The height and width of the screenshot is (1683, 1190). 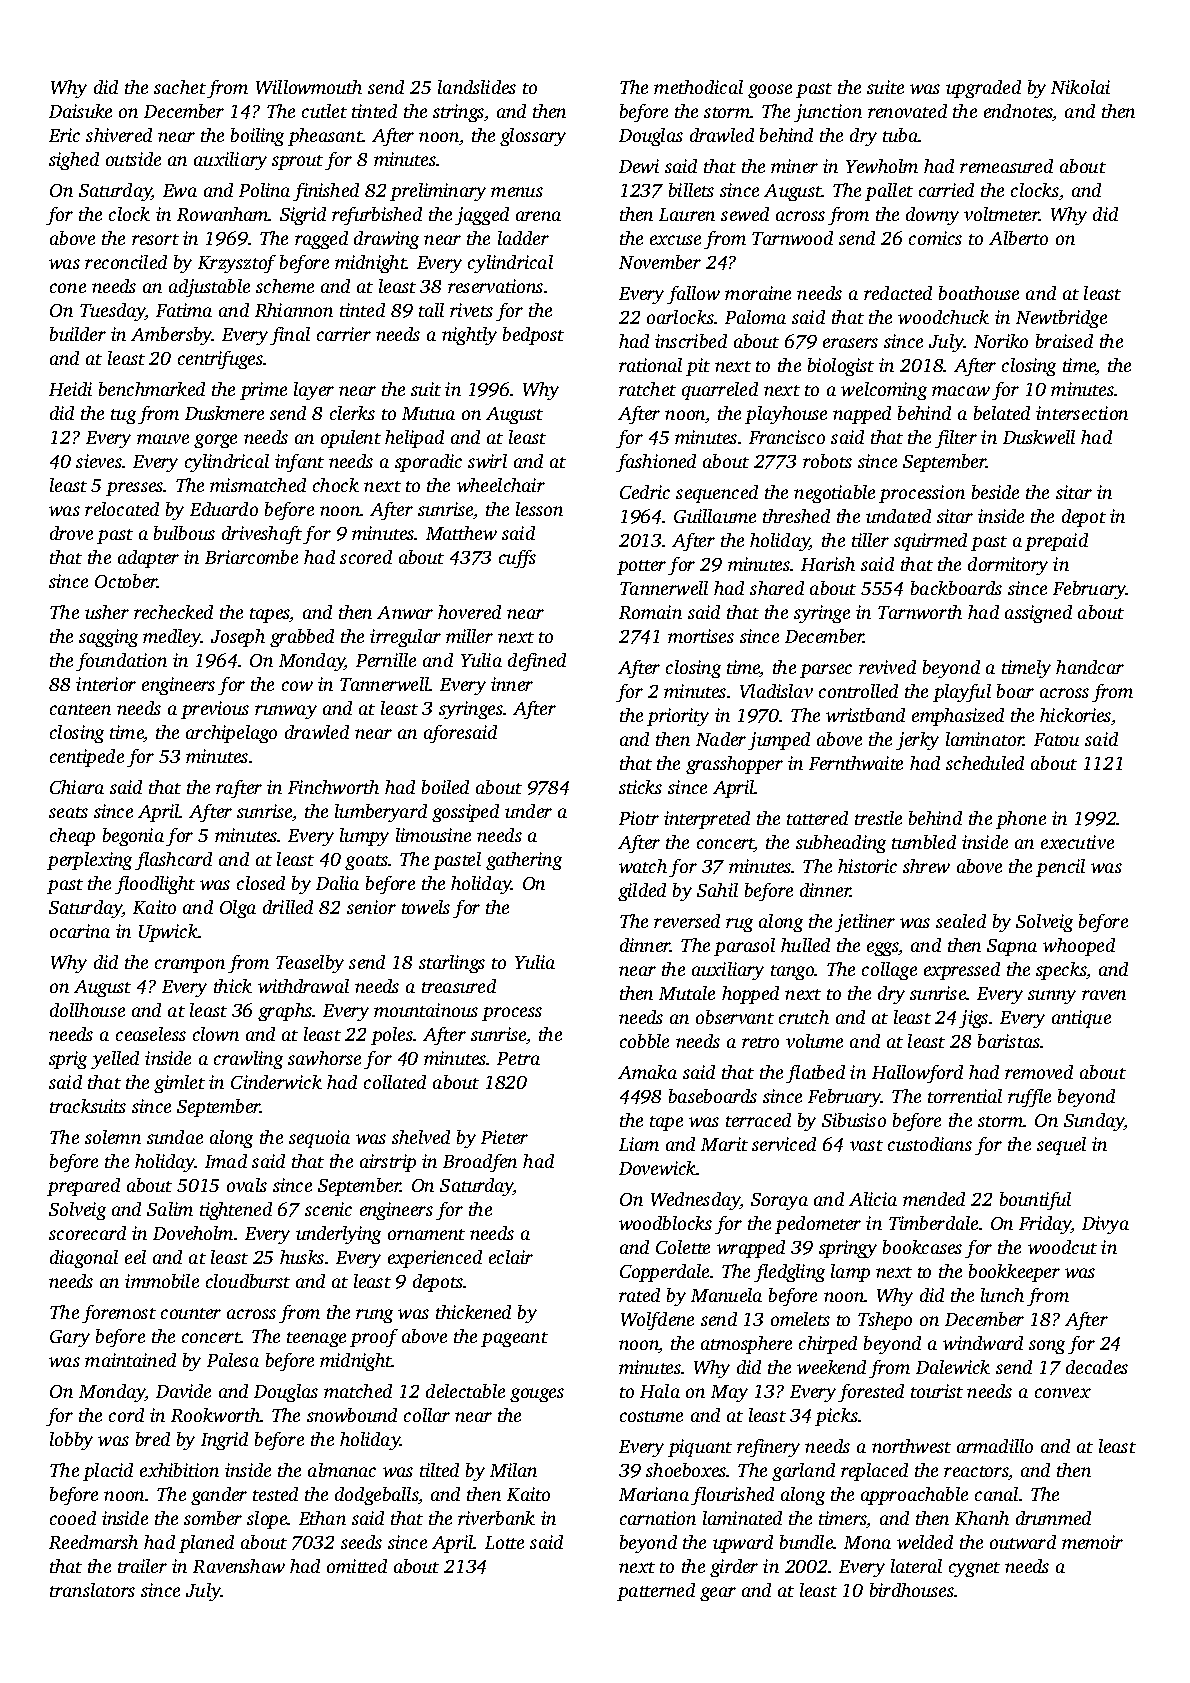 What do you see at coordinates (87, 1010) in the screenshot?
I see `dollhouse` at bounding box center [87, 1010].
